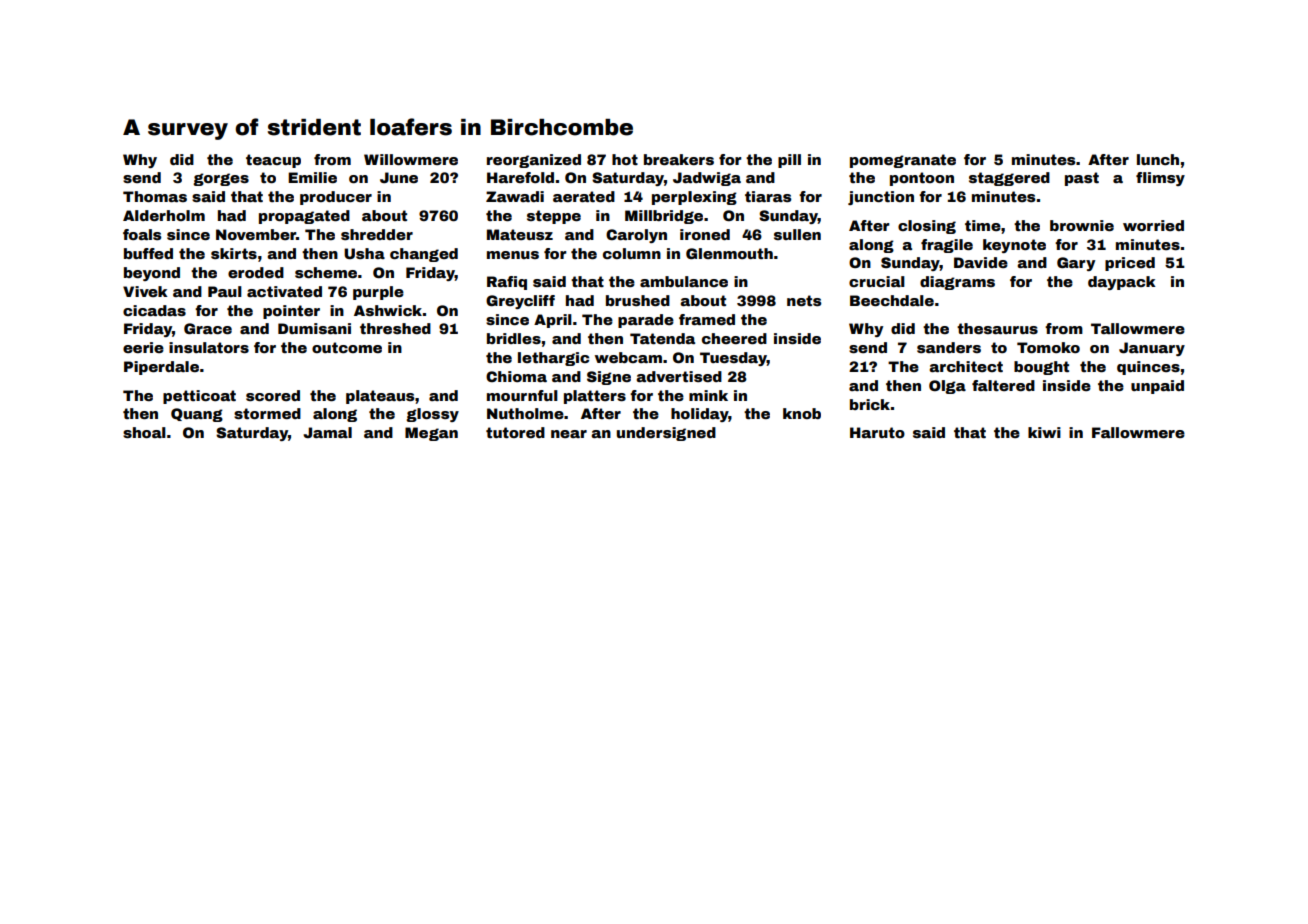  Describe the element at coordinates (155, 196) in the screenshot. I see `Thomas` at that location.
